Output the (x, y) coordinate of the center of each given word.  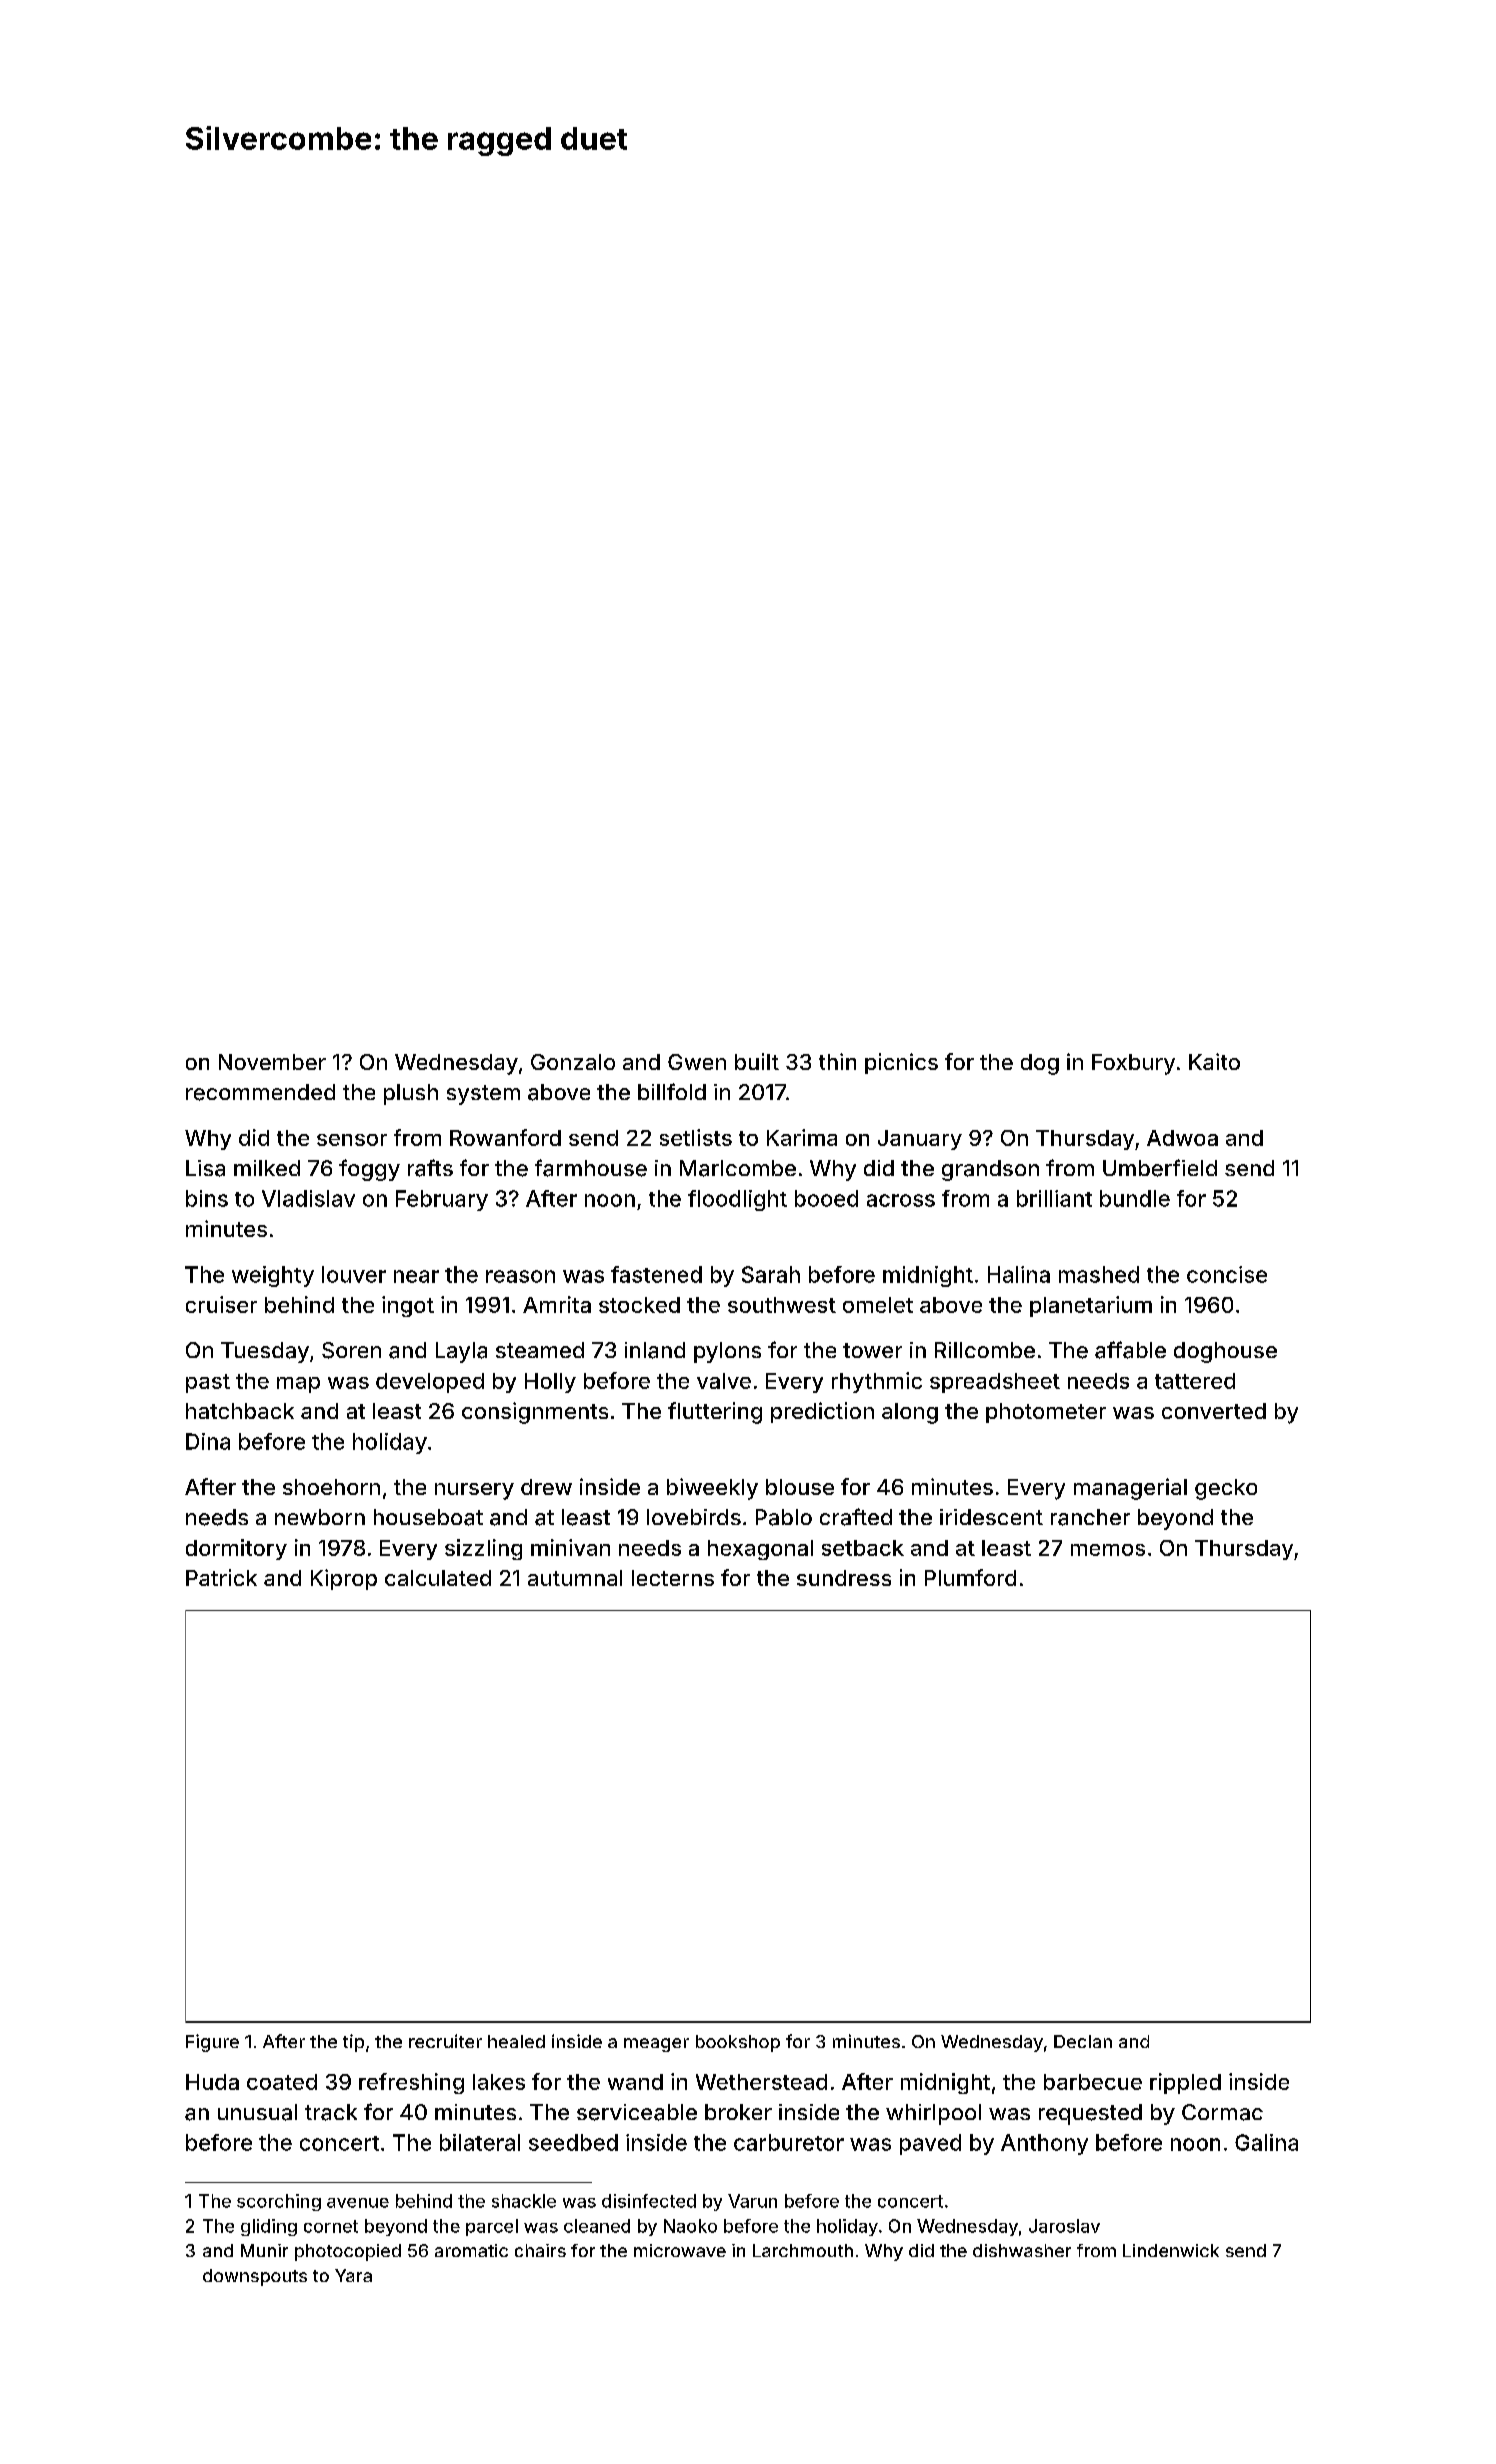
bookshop (738, 2043)
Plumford (970, 1577)
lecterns (673, 1578)
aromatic (471, 2250)
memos (1108, 1550)
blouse (800, 1487)
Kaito (1214, 1061)
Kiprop (344, 1579)
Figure (212, 2043)
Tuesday (265, 1352)
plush (411, 1094)
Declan (1083, 2041)
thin (837, 1061)
